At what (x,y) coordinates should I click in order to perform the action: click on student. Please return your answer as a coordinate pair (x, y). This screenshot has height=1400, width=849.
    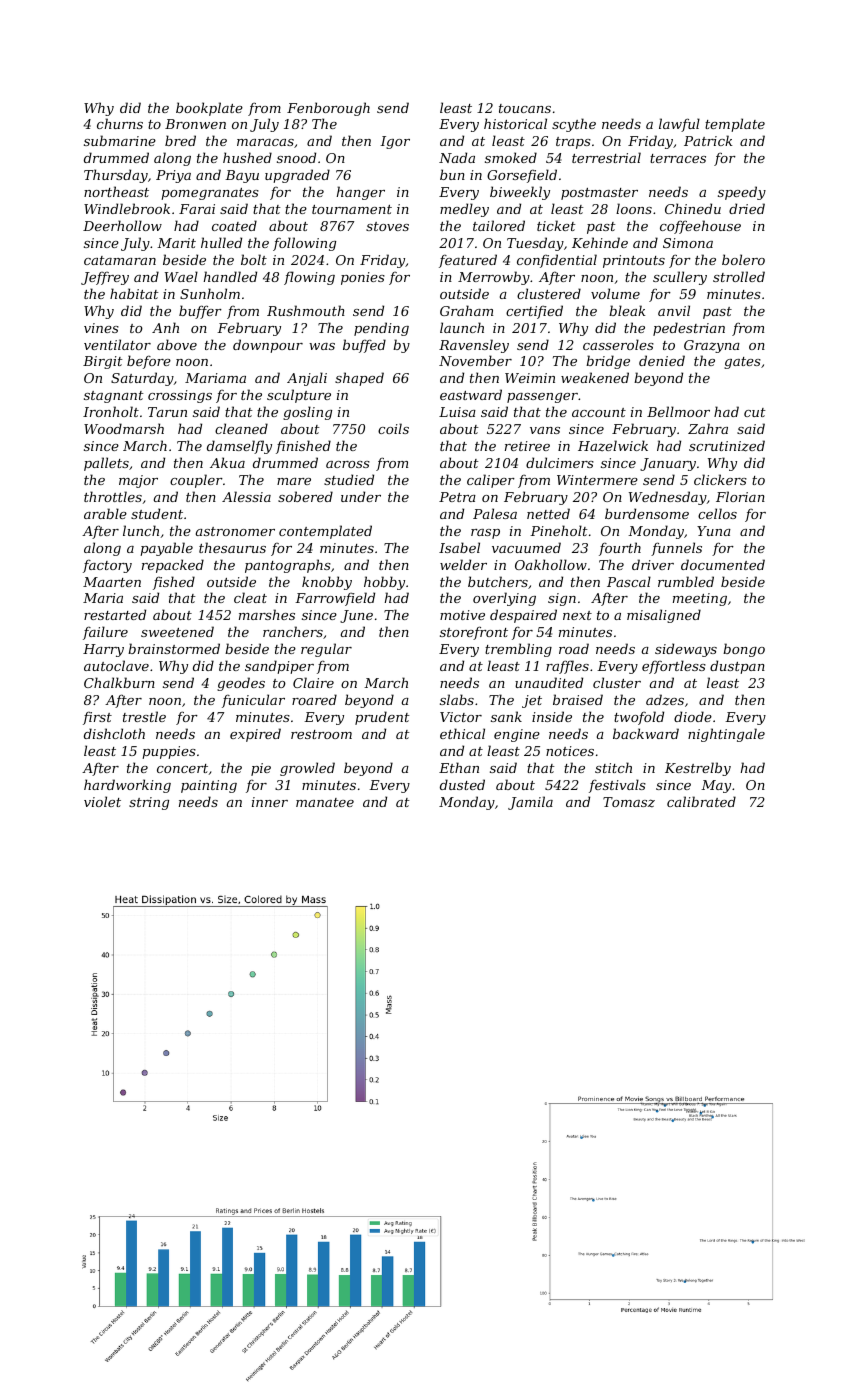
    Looking at the image, I should click on (157, 513).
